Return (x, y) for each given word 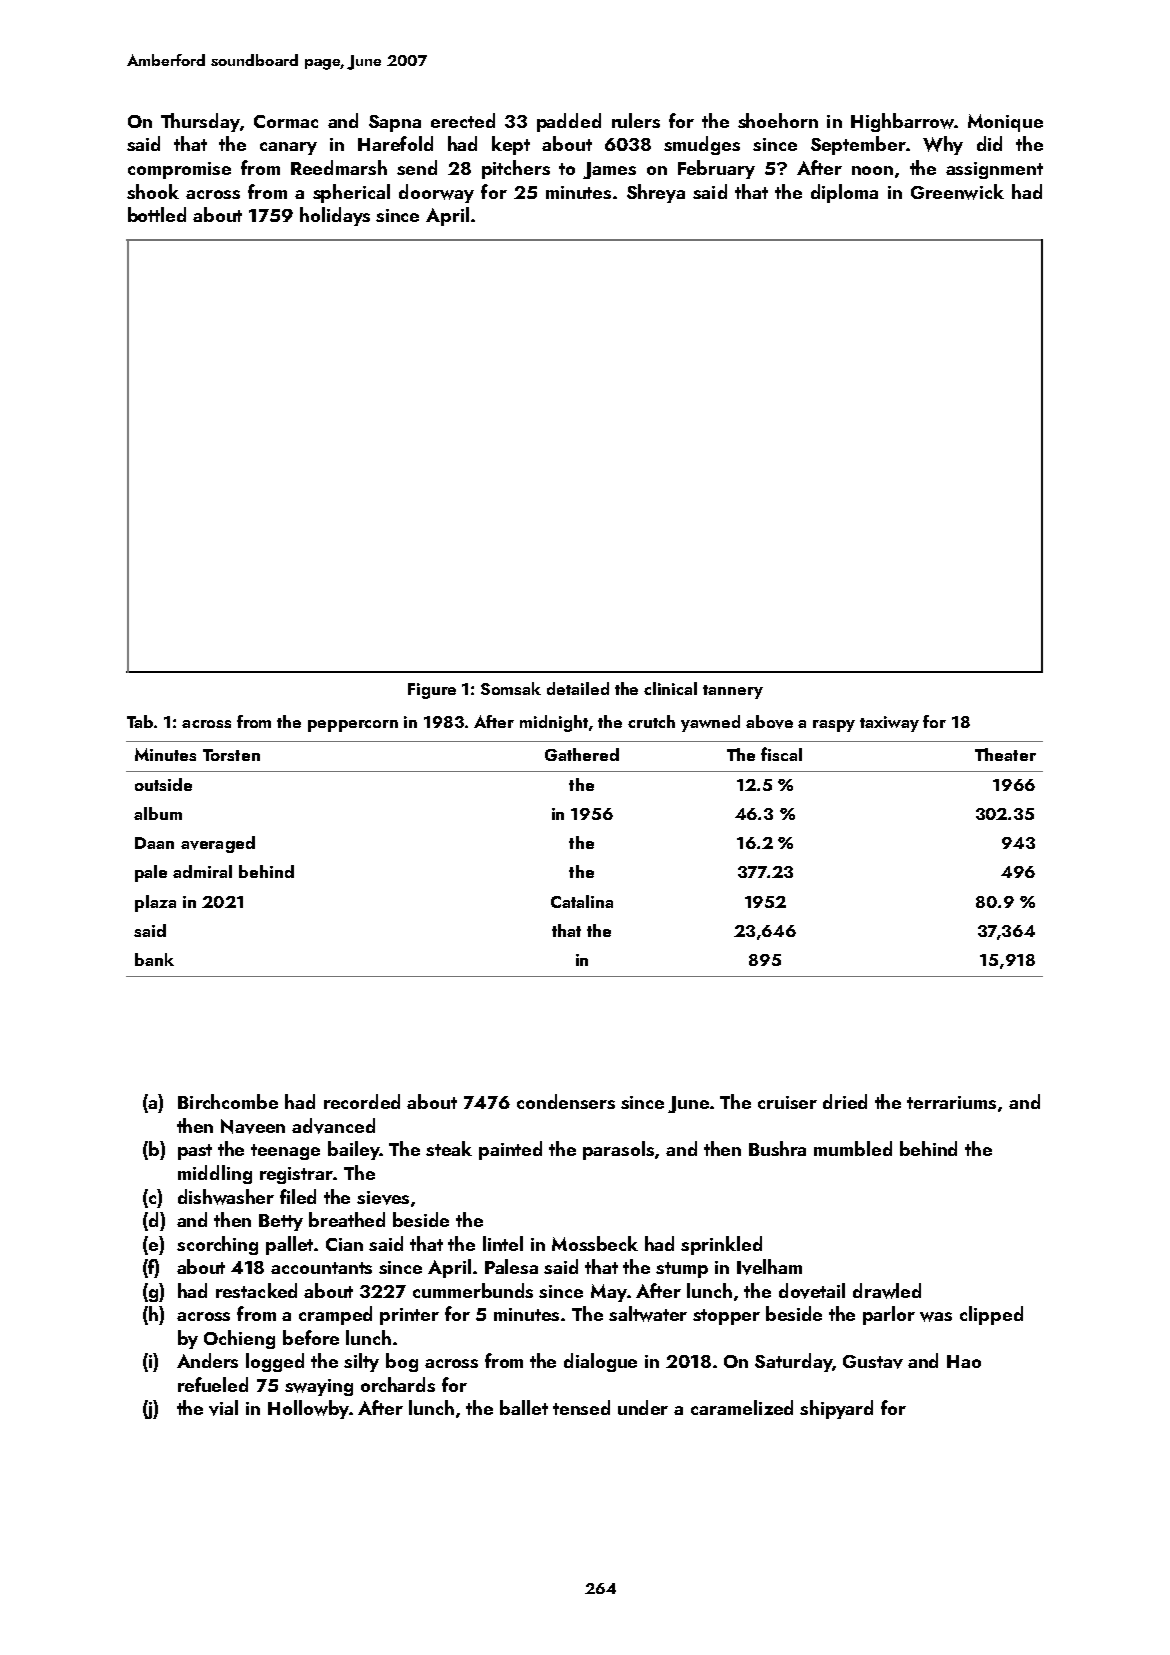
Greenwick (957, 192)
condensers (566, 1101)
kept (511, 145)
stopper (726, 1317)
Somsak (511, 688)
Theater (1005, 754)
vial (223, 1408)
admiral (202, 871)
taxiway (889, 724)
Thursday (200, 122)
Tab (140, 721)
